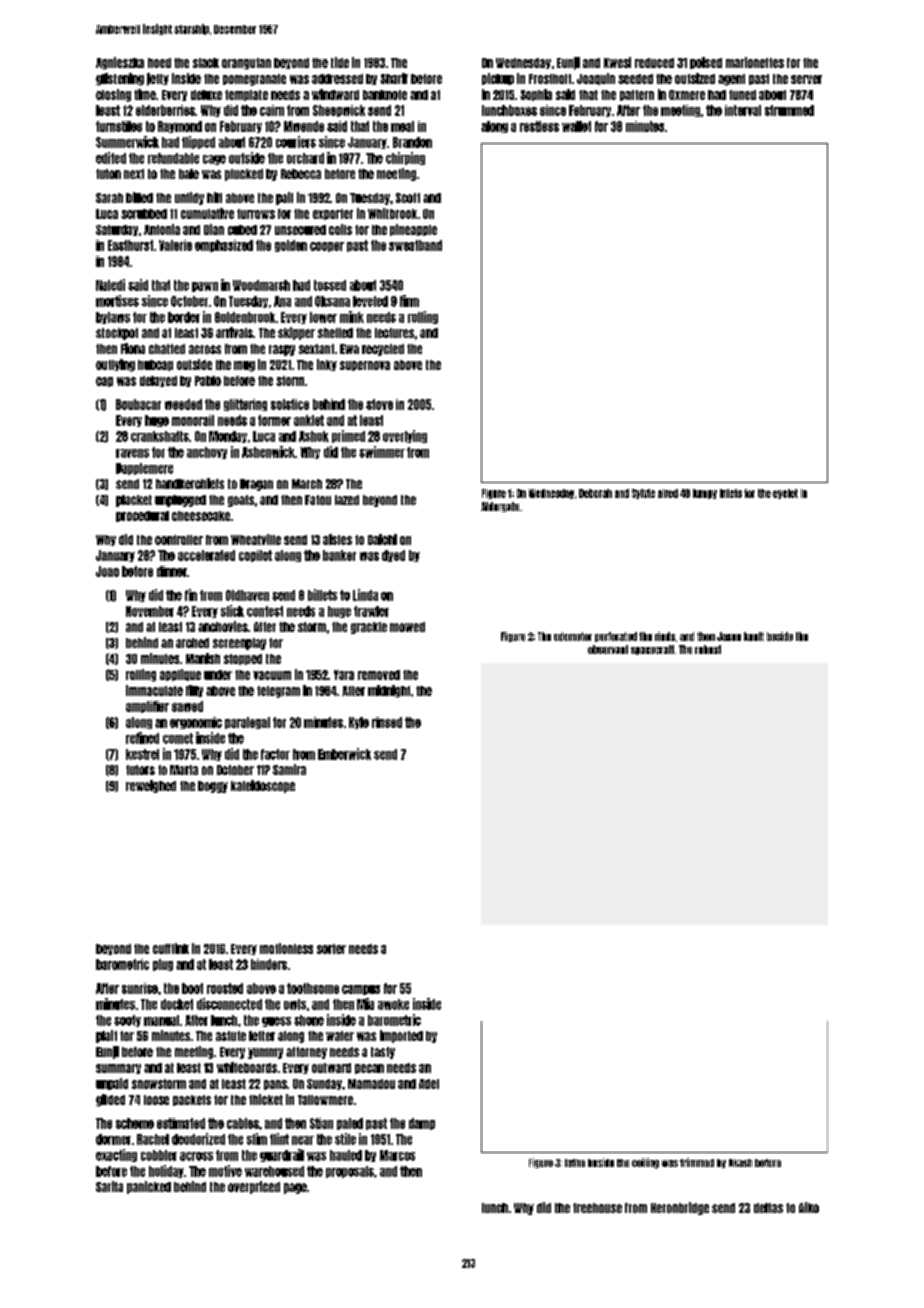 The image size is (924, 1308). What do you see at coordinates (151, 786) in the image?
I see `reweighed` at bounding box center [151, 786].
